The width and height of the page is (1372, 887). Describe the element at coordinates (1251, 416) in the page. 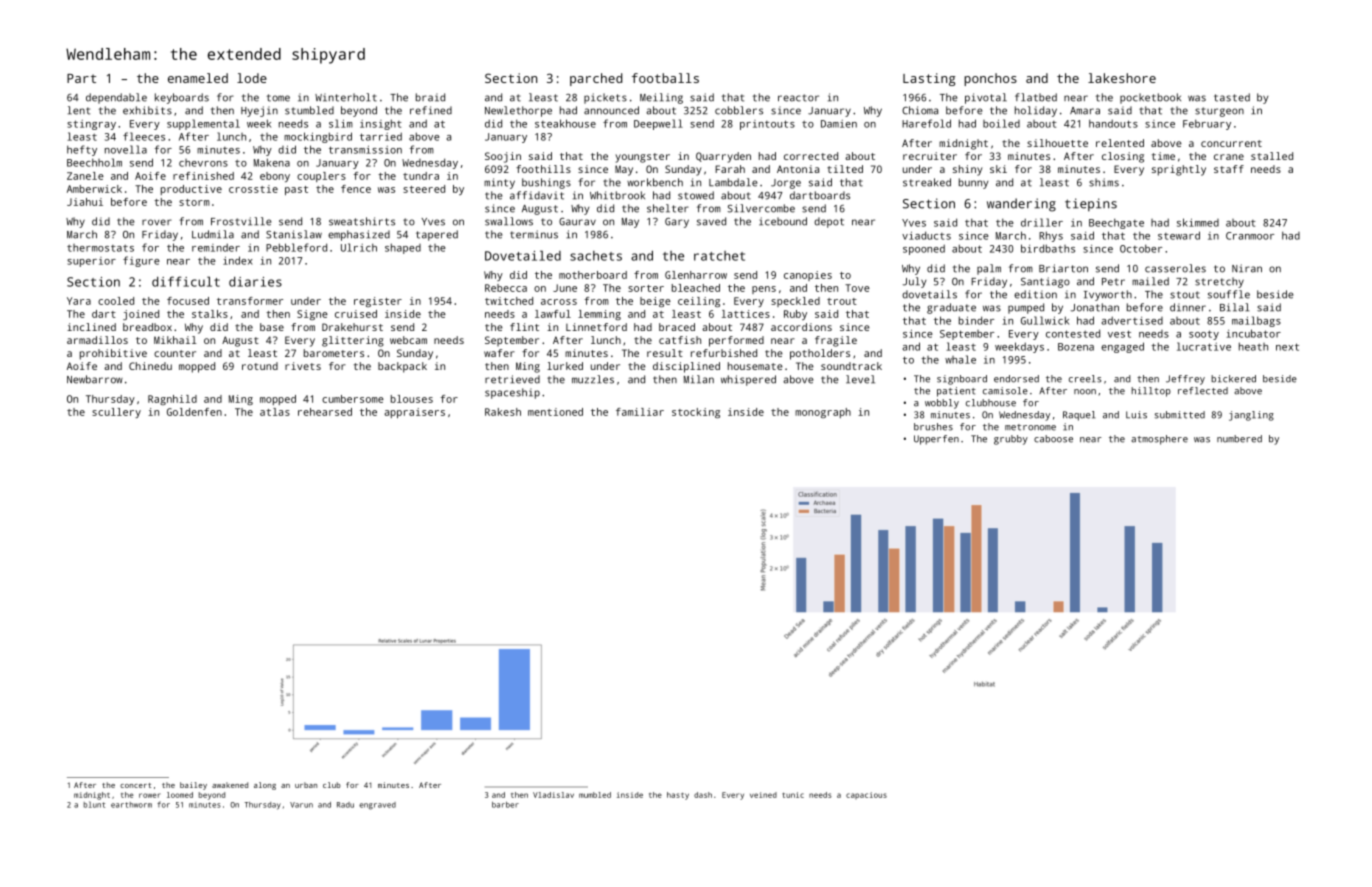

I see `jangling` at that location.
